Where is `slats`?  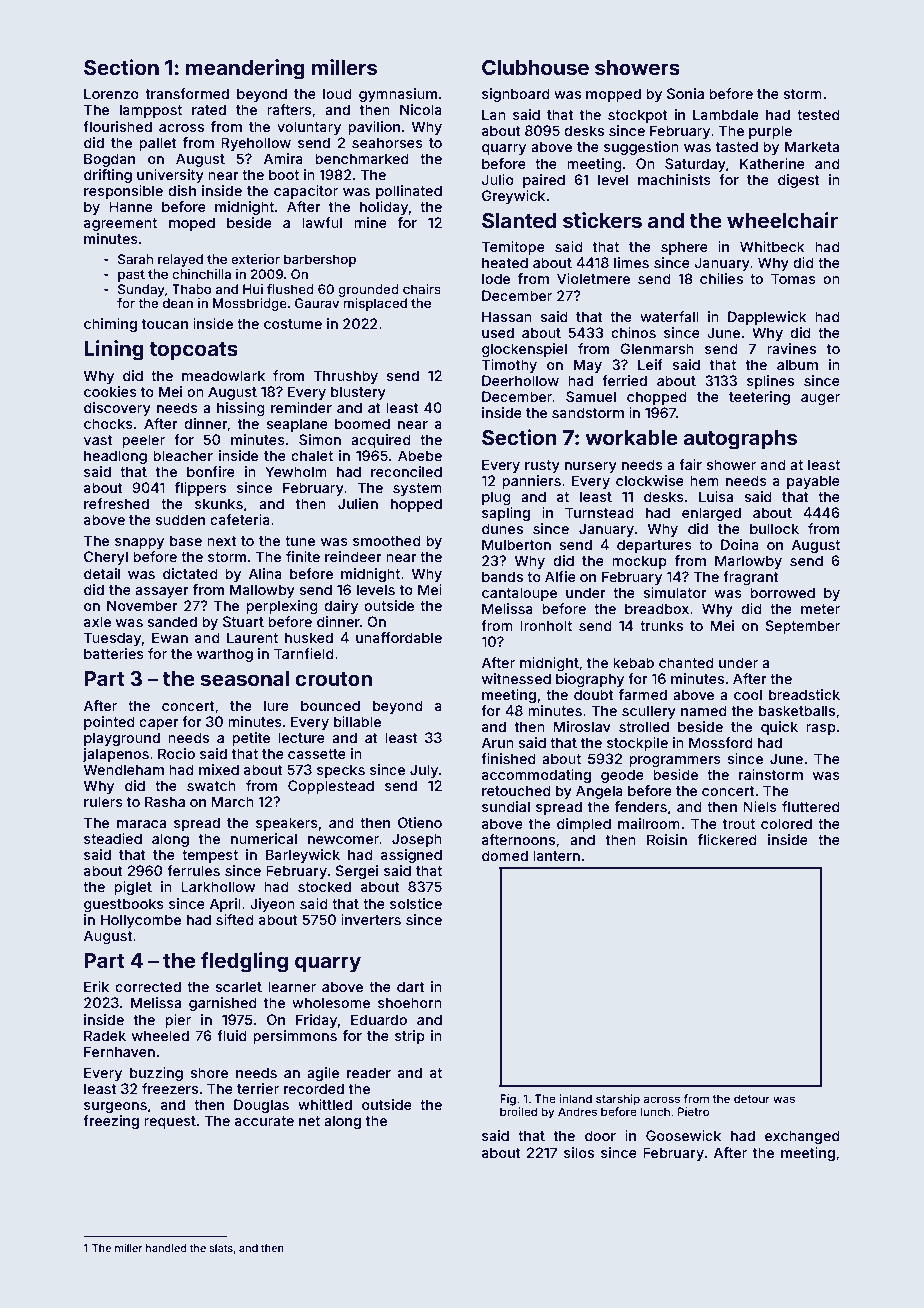
slats is located at coordinates (221, 1248).
